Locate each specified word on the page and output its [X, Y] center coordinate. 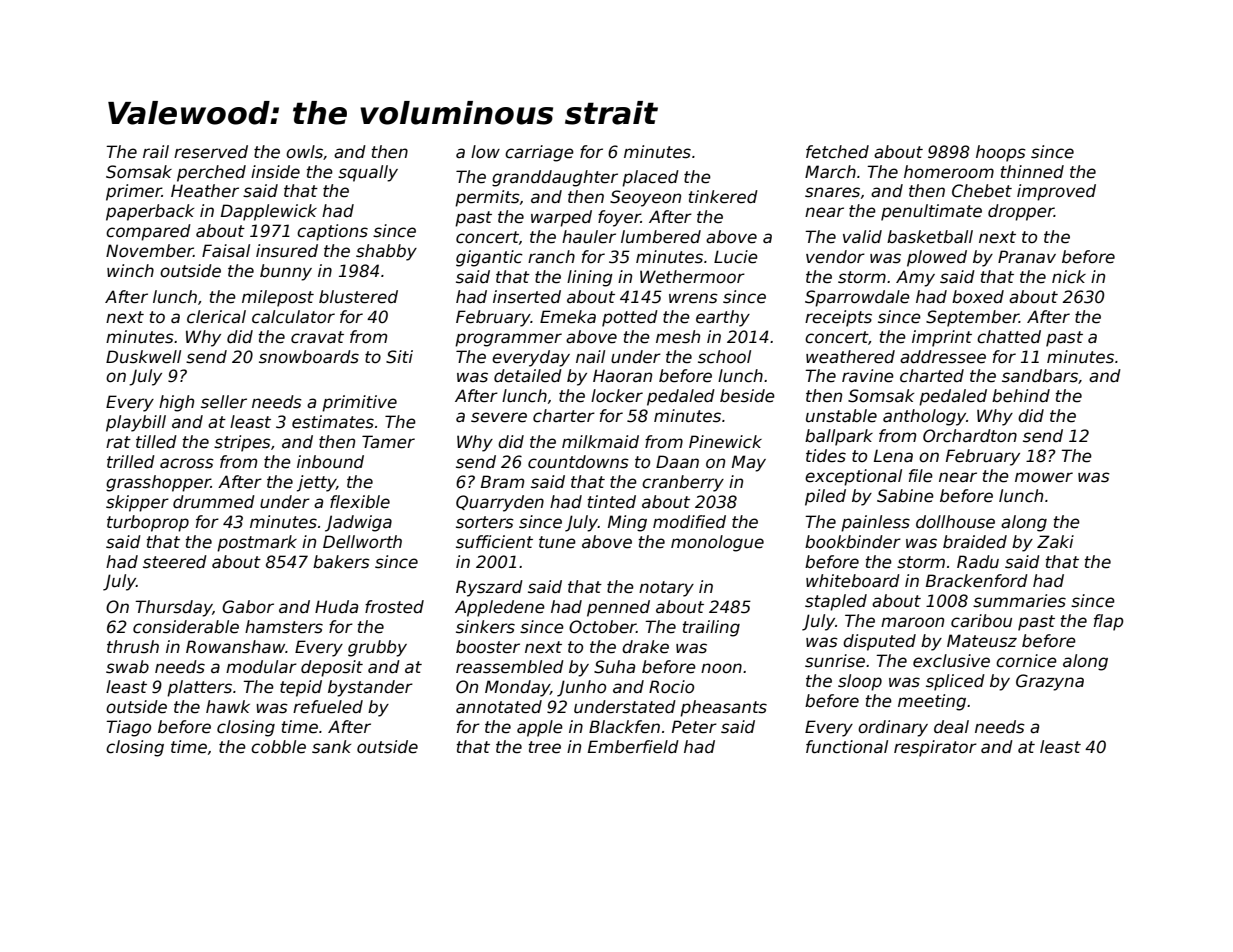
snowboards [309, 357]
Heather [205, 191]
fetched [837, 152]
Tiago [128, 728]
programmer [508, 340]
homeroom [949, 172]
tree [545, 747]
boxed [978, 297]
